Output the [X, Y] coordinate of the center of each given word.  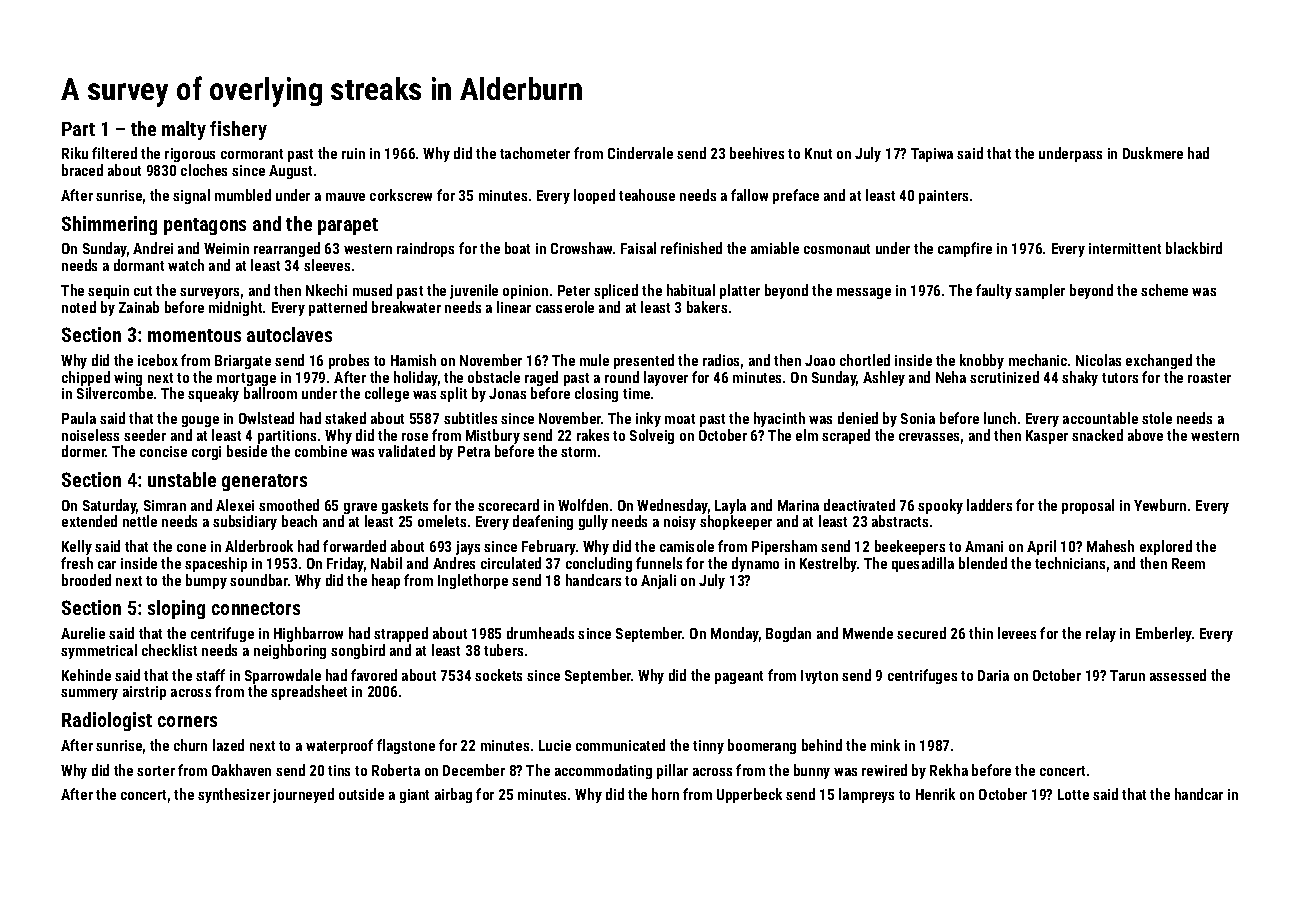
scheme [1164, 290]
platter [740, 291]
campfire [965, 249]
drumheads [540, 633]
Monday [735, 634]
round [622, 377]
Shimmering [109, 225]
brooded [86, 580]
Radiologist [107, 721]
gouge [200, 421]
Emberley [1164, 634]
